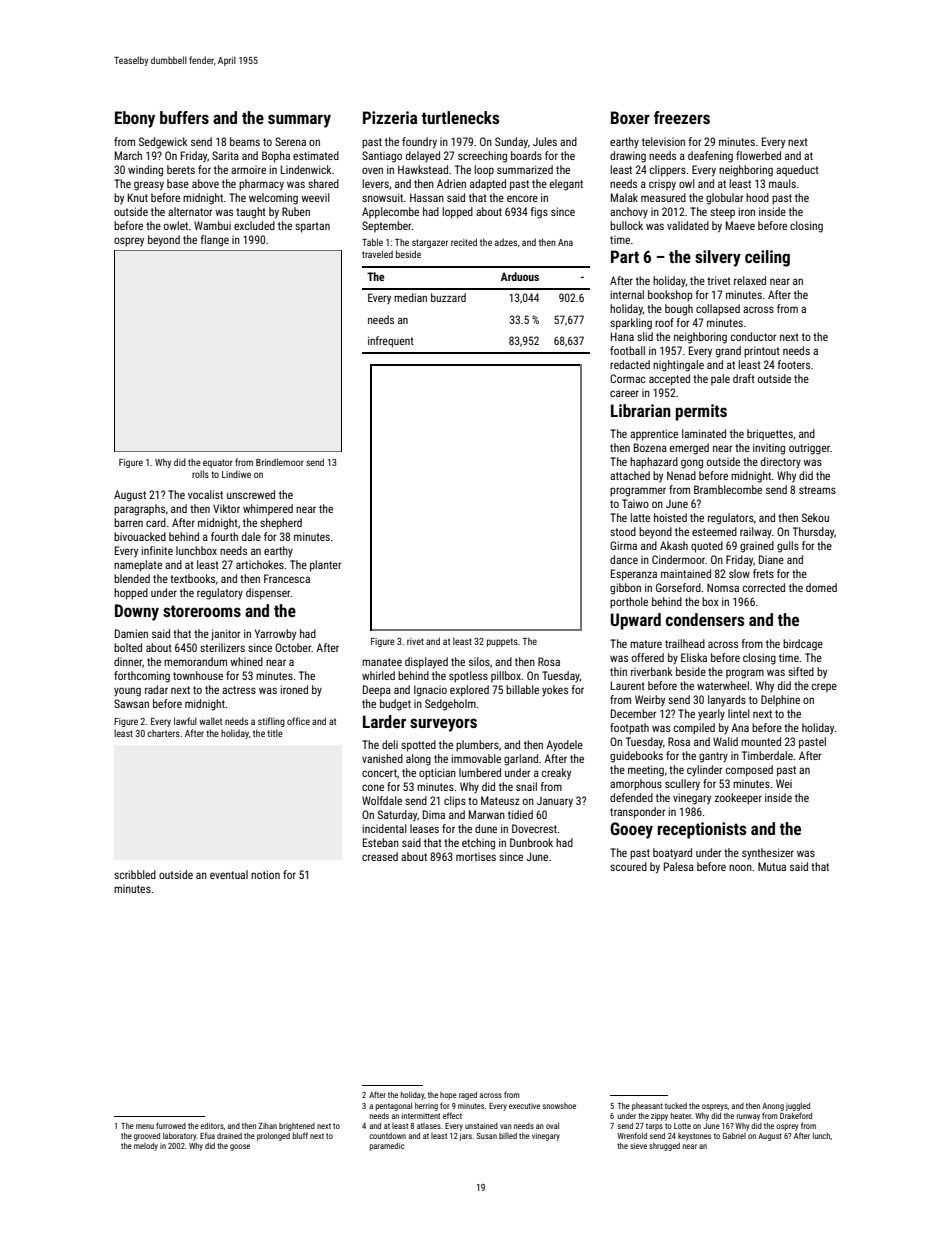 This image has width=952, height=1233. What do you see at coordinates (146, 1146) in the image?
I see `melody` at bounding box center [146, 1146].
